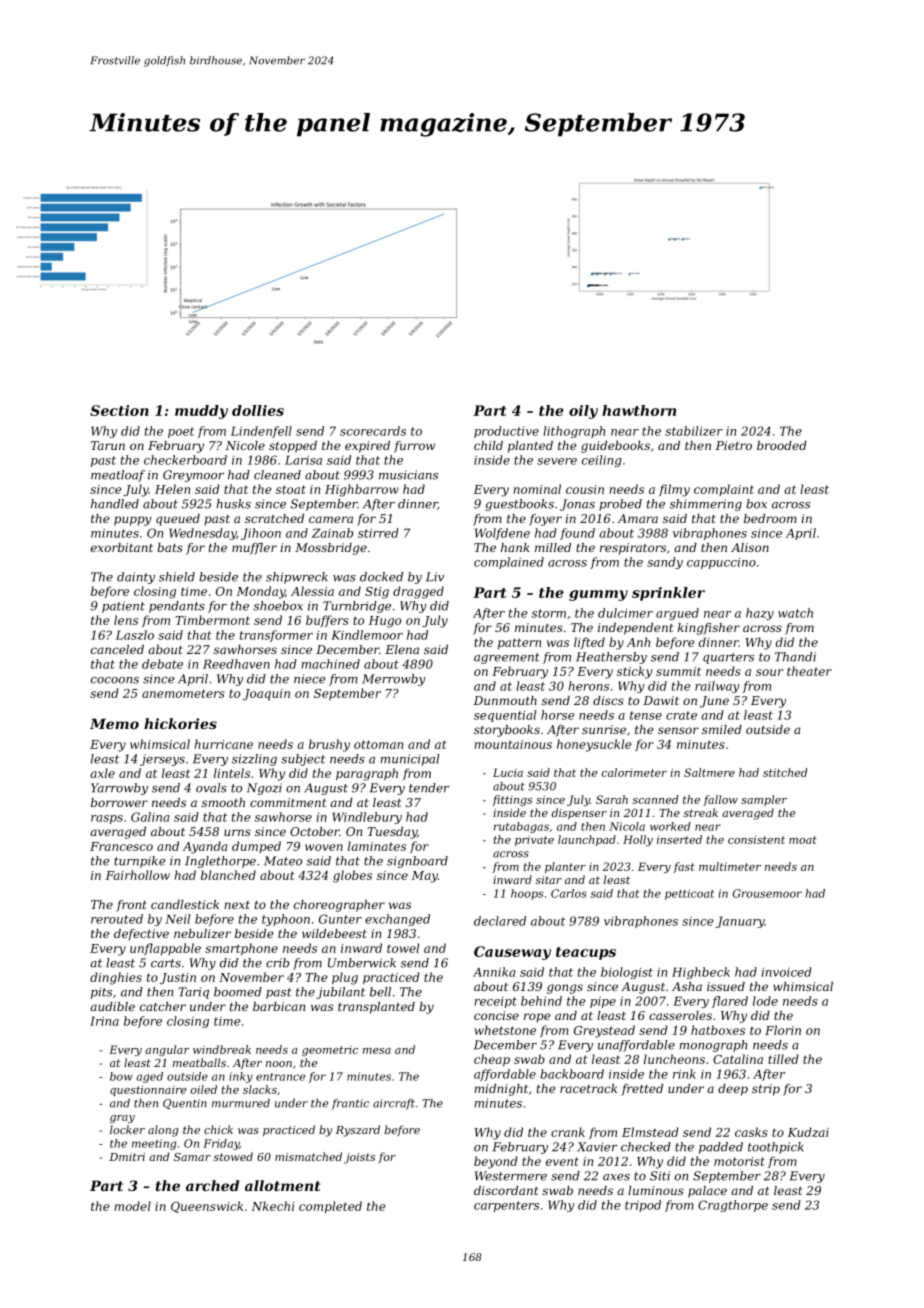 The image size is (924, 1308). What do you see at coordinates (330, 1207) in the image?
I see `completed` at bounding box center [330, 1207].
